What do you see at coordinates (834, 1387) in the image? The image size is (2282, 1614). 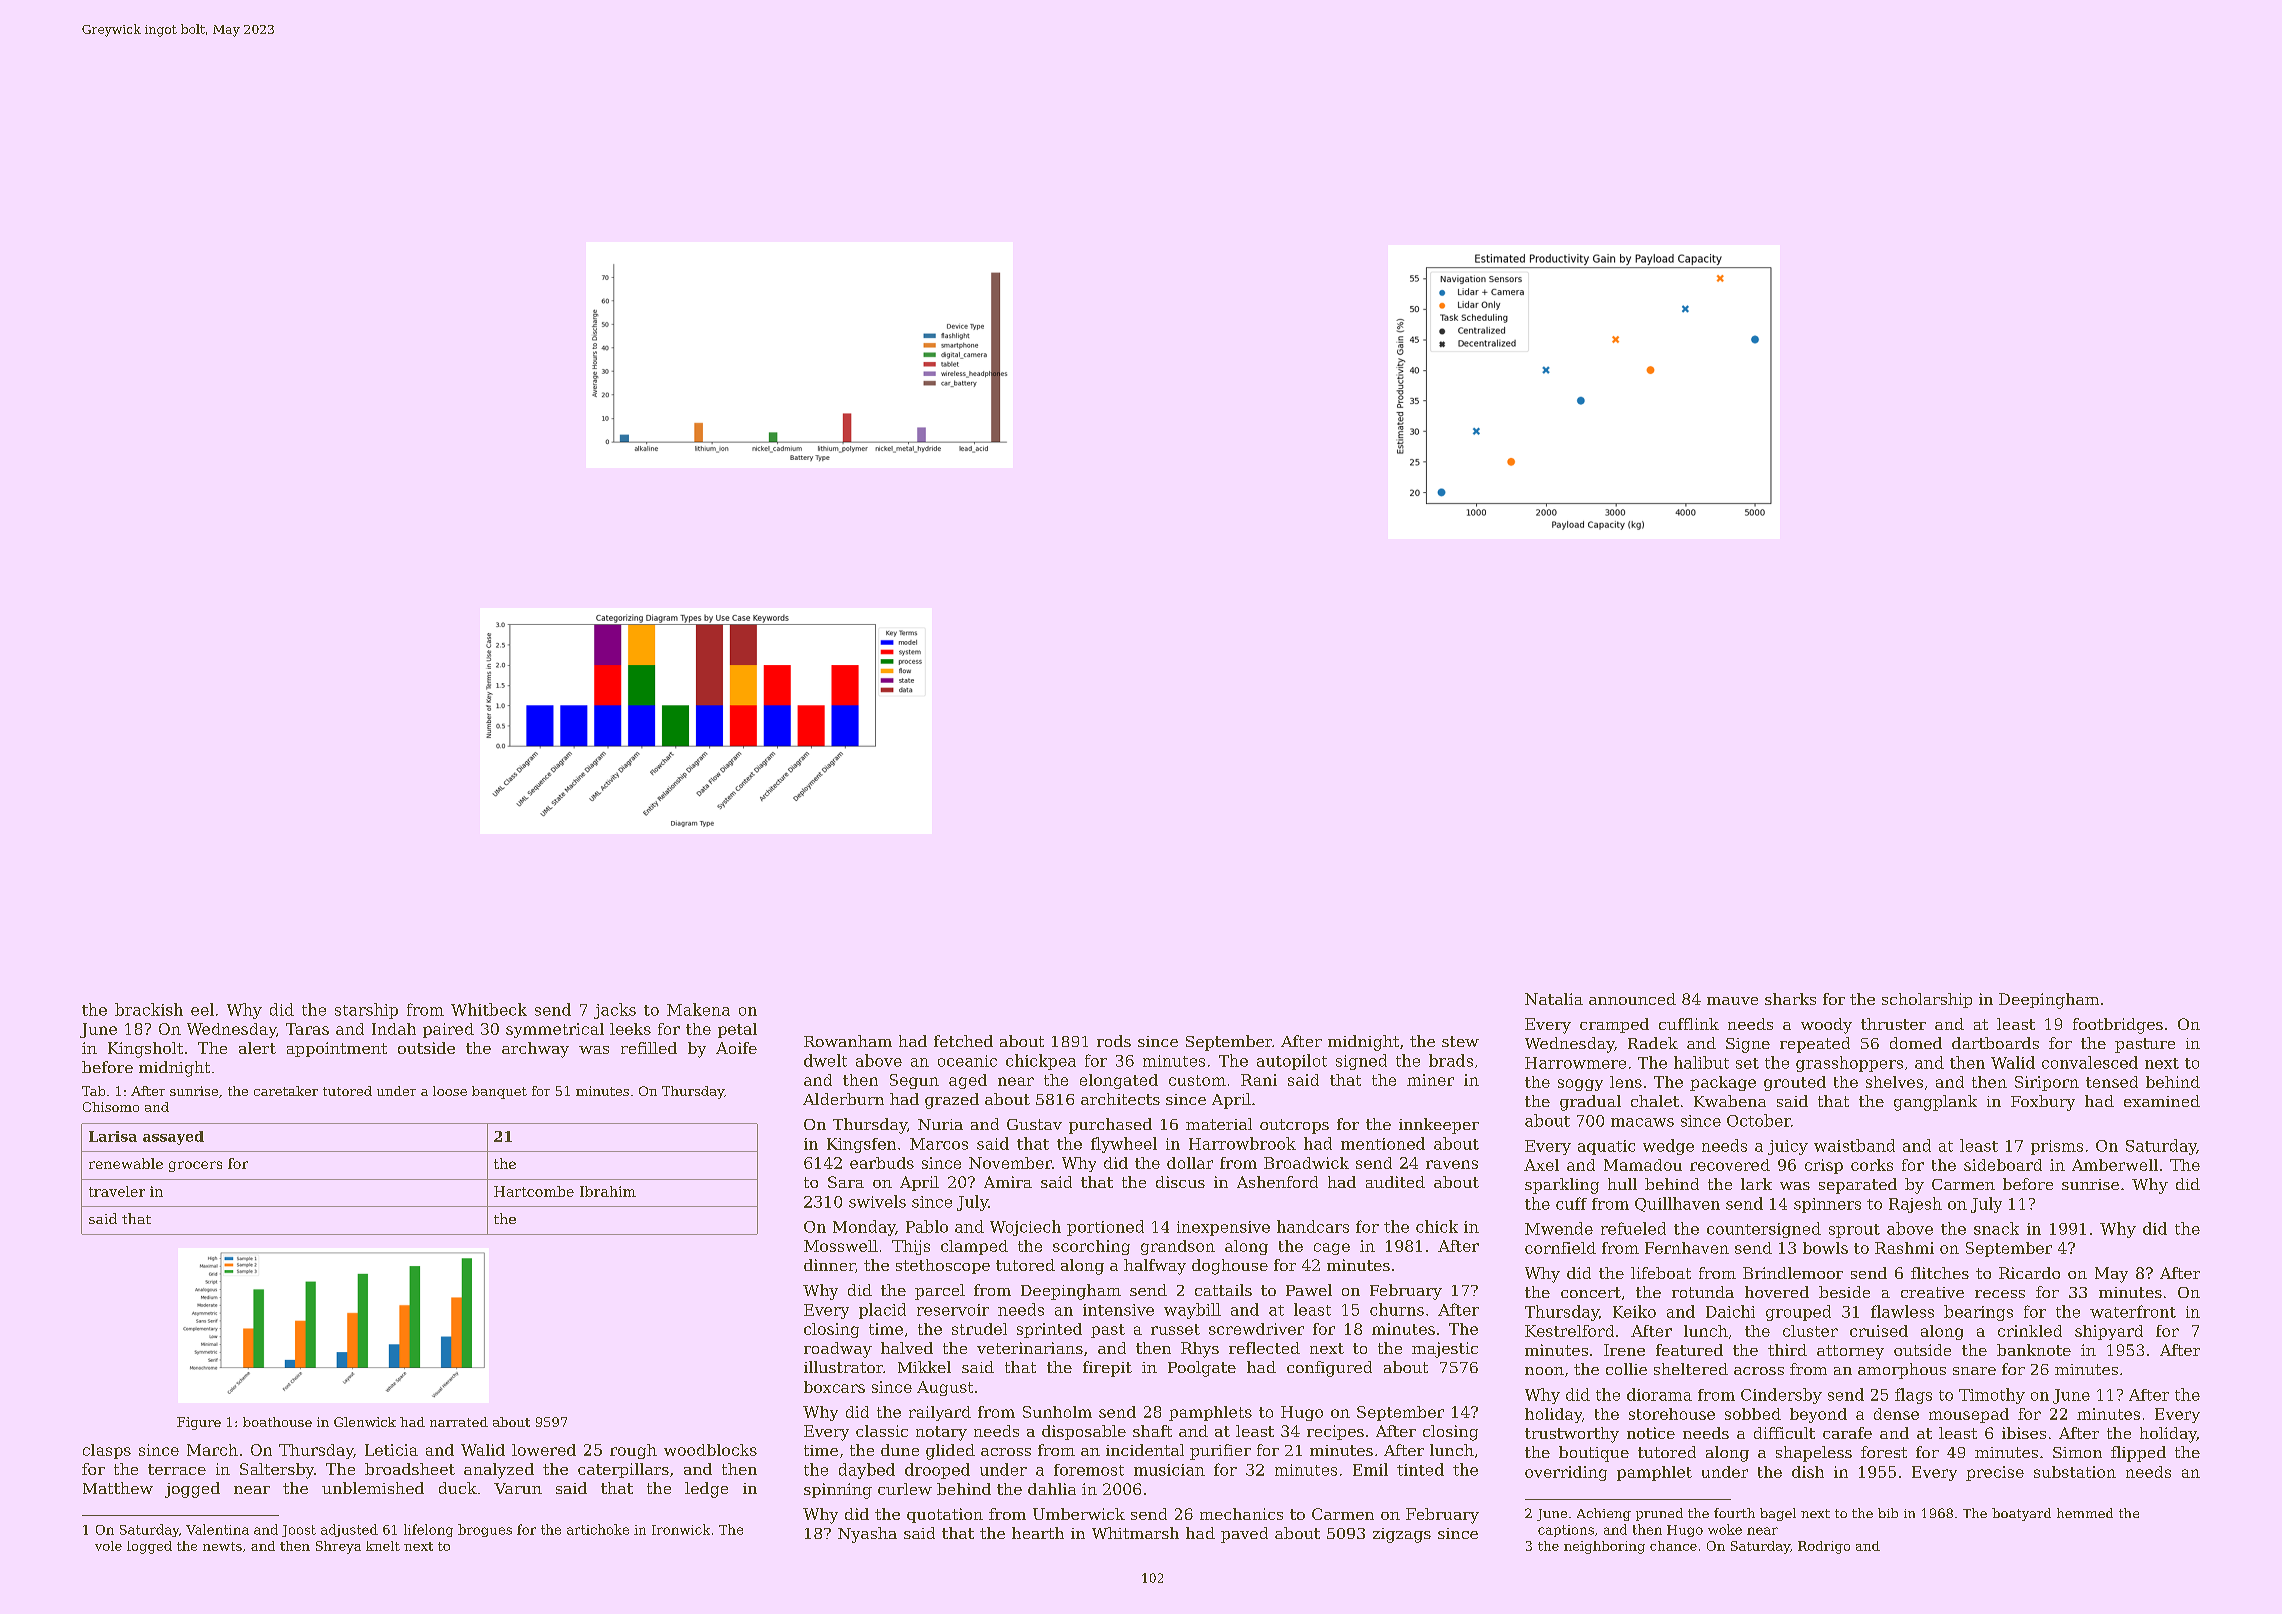 I see `boxcars` at bounding box center [834, 1387].
